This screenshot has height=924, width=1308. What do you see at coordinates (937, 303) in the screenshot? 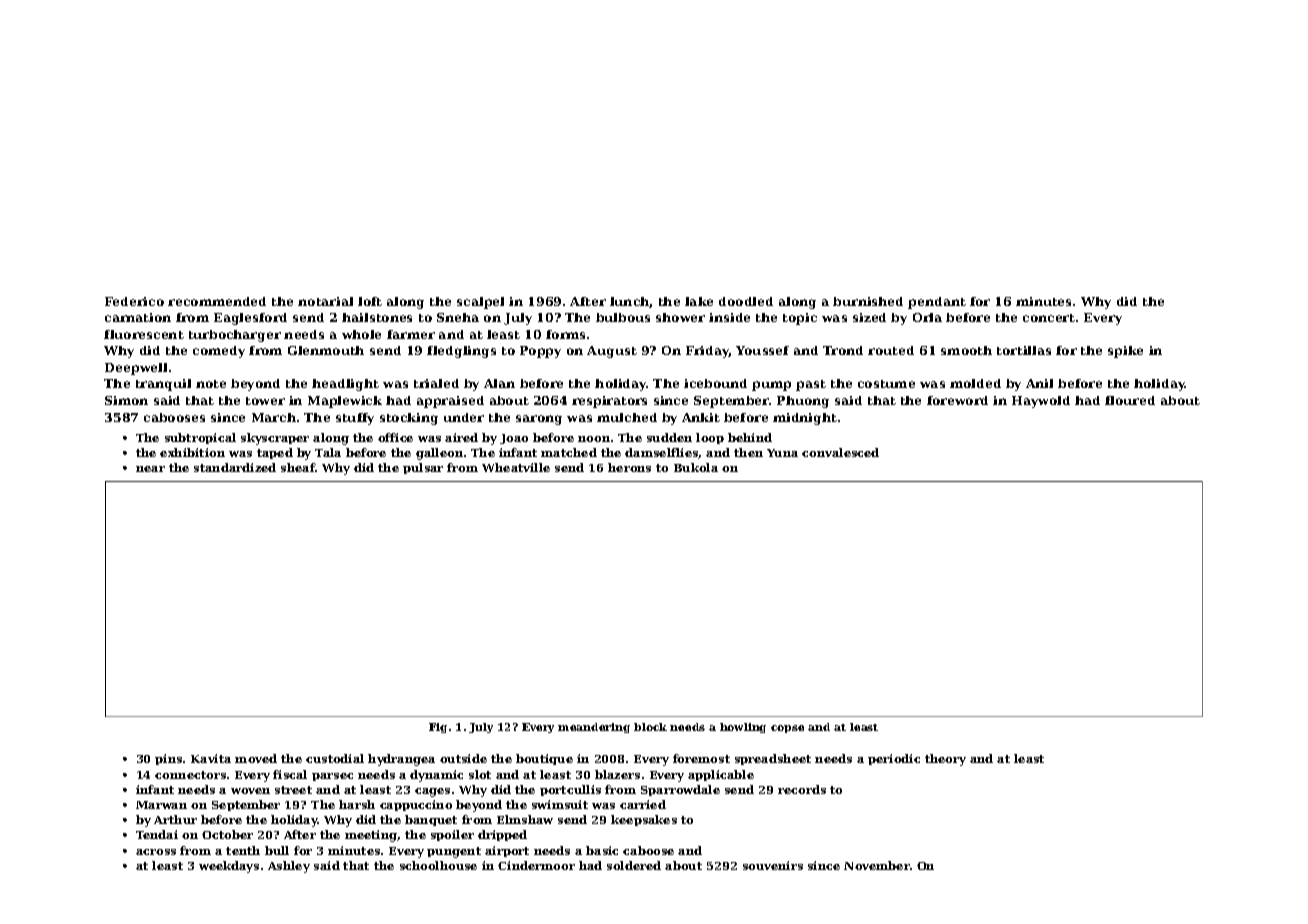
I see `pendant` at bounding box center [937, 303].
